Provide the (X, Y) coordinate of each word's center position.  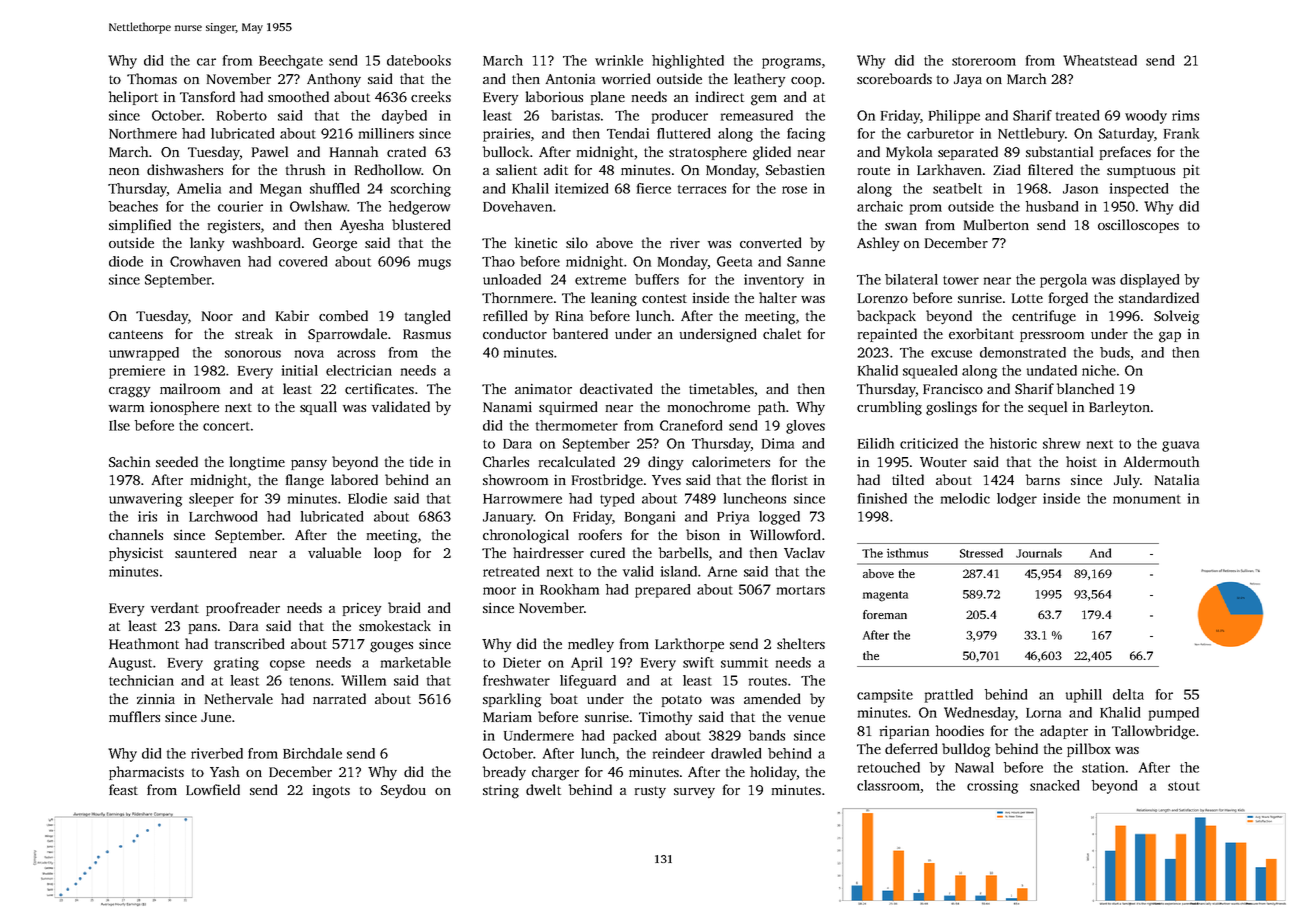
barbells (683, 552)
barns (1043, 479)
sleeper (211, 500)
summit (744, 662)
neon (124, 171)
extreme (600, 280)
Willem (363, 680)
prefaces (1125, 153)
